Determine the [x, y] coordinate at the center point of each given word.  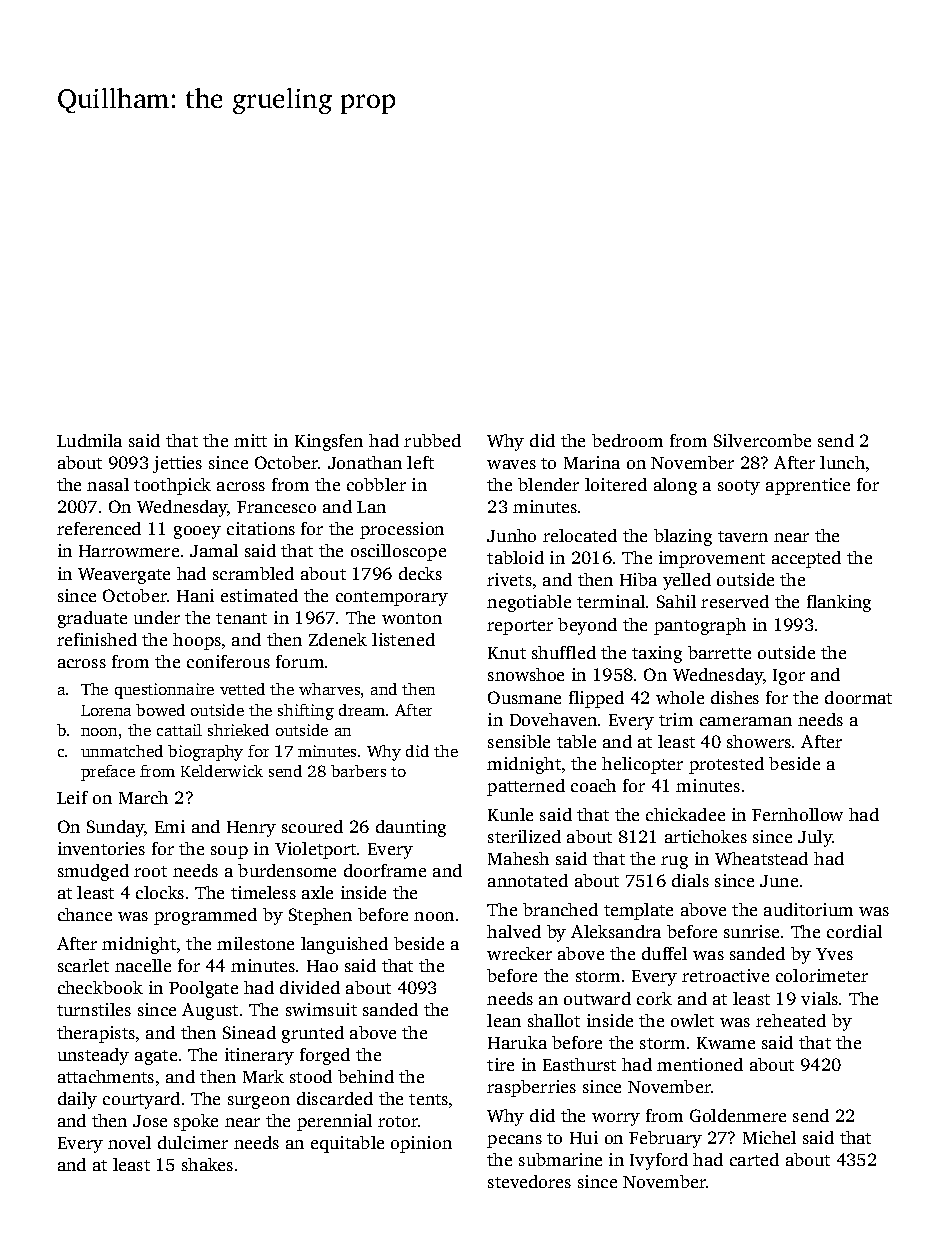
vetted [242, 689]
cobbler [376, 484]
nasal [108, 484]
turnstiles [94, 1009]
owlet [692, 1020]
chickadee [685, 814]
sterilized [524, 836]
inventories [101, 848]
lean [504, 1020]
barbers [358, 771]
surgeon [259, 1102]
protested [726, 765]
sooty [739, 487]
